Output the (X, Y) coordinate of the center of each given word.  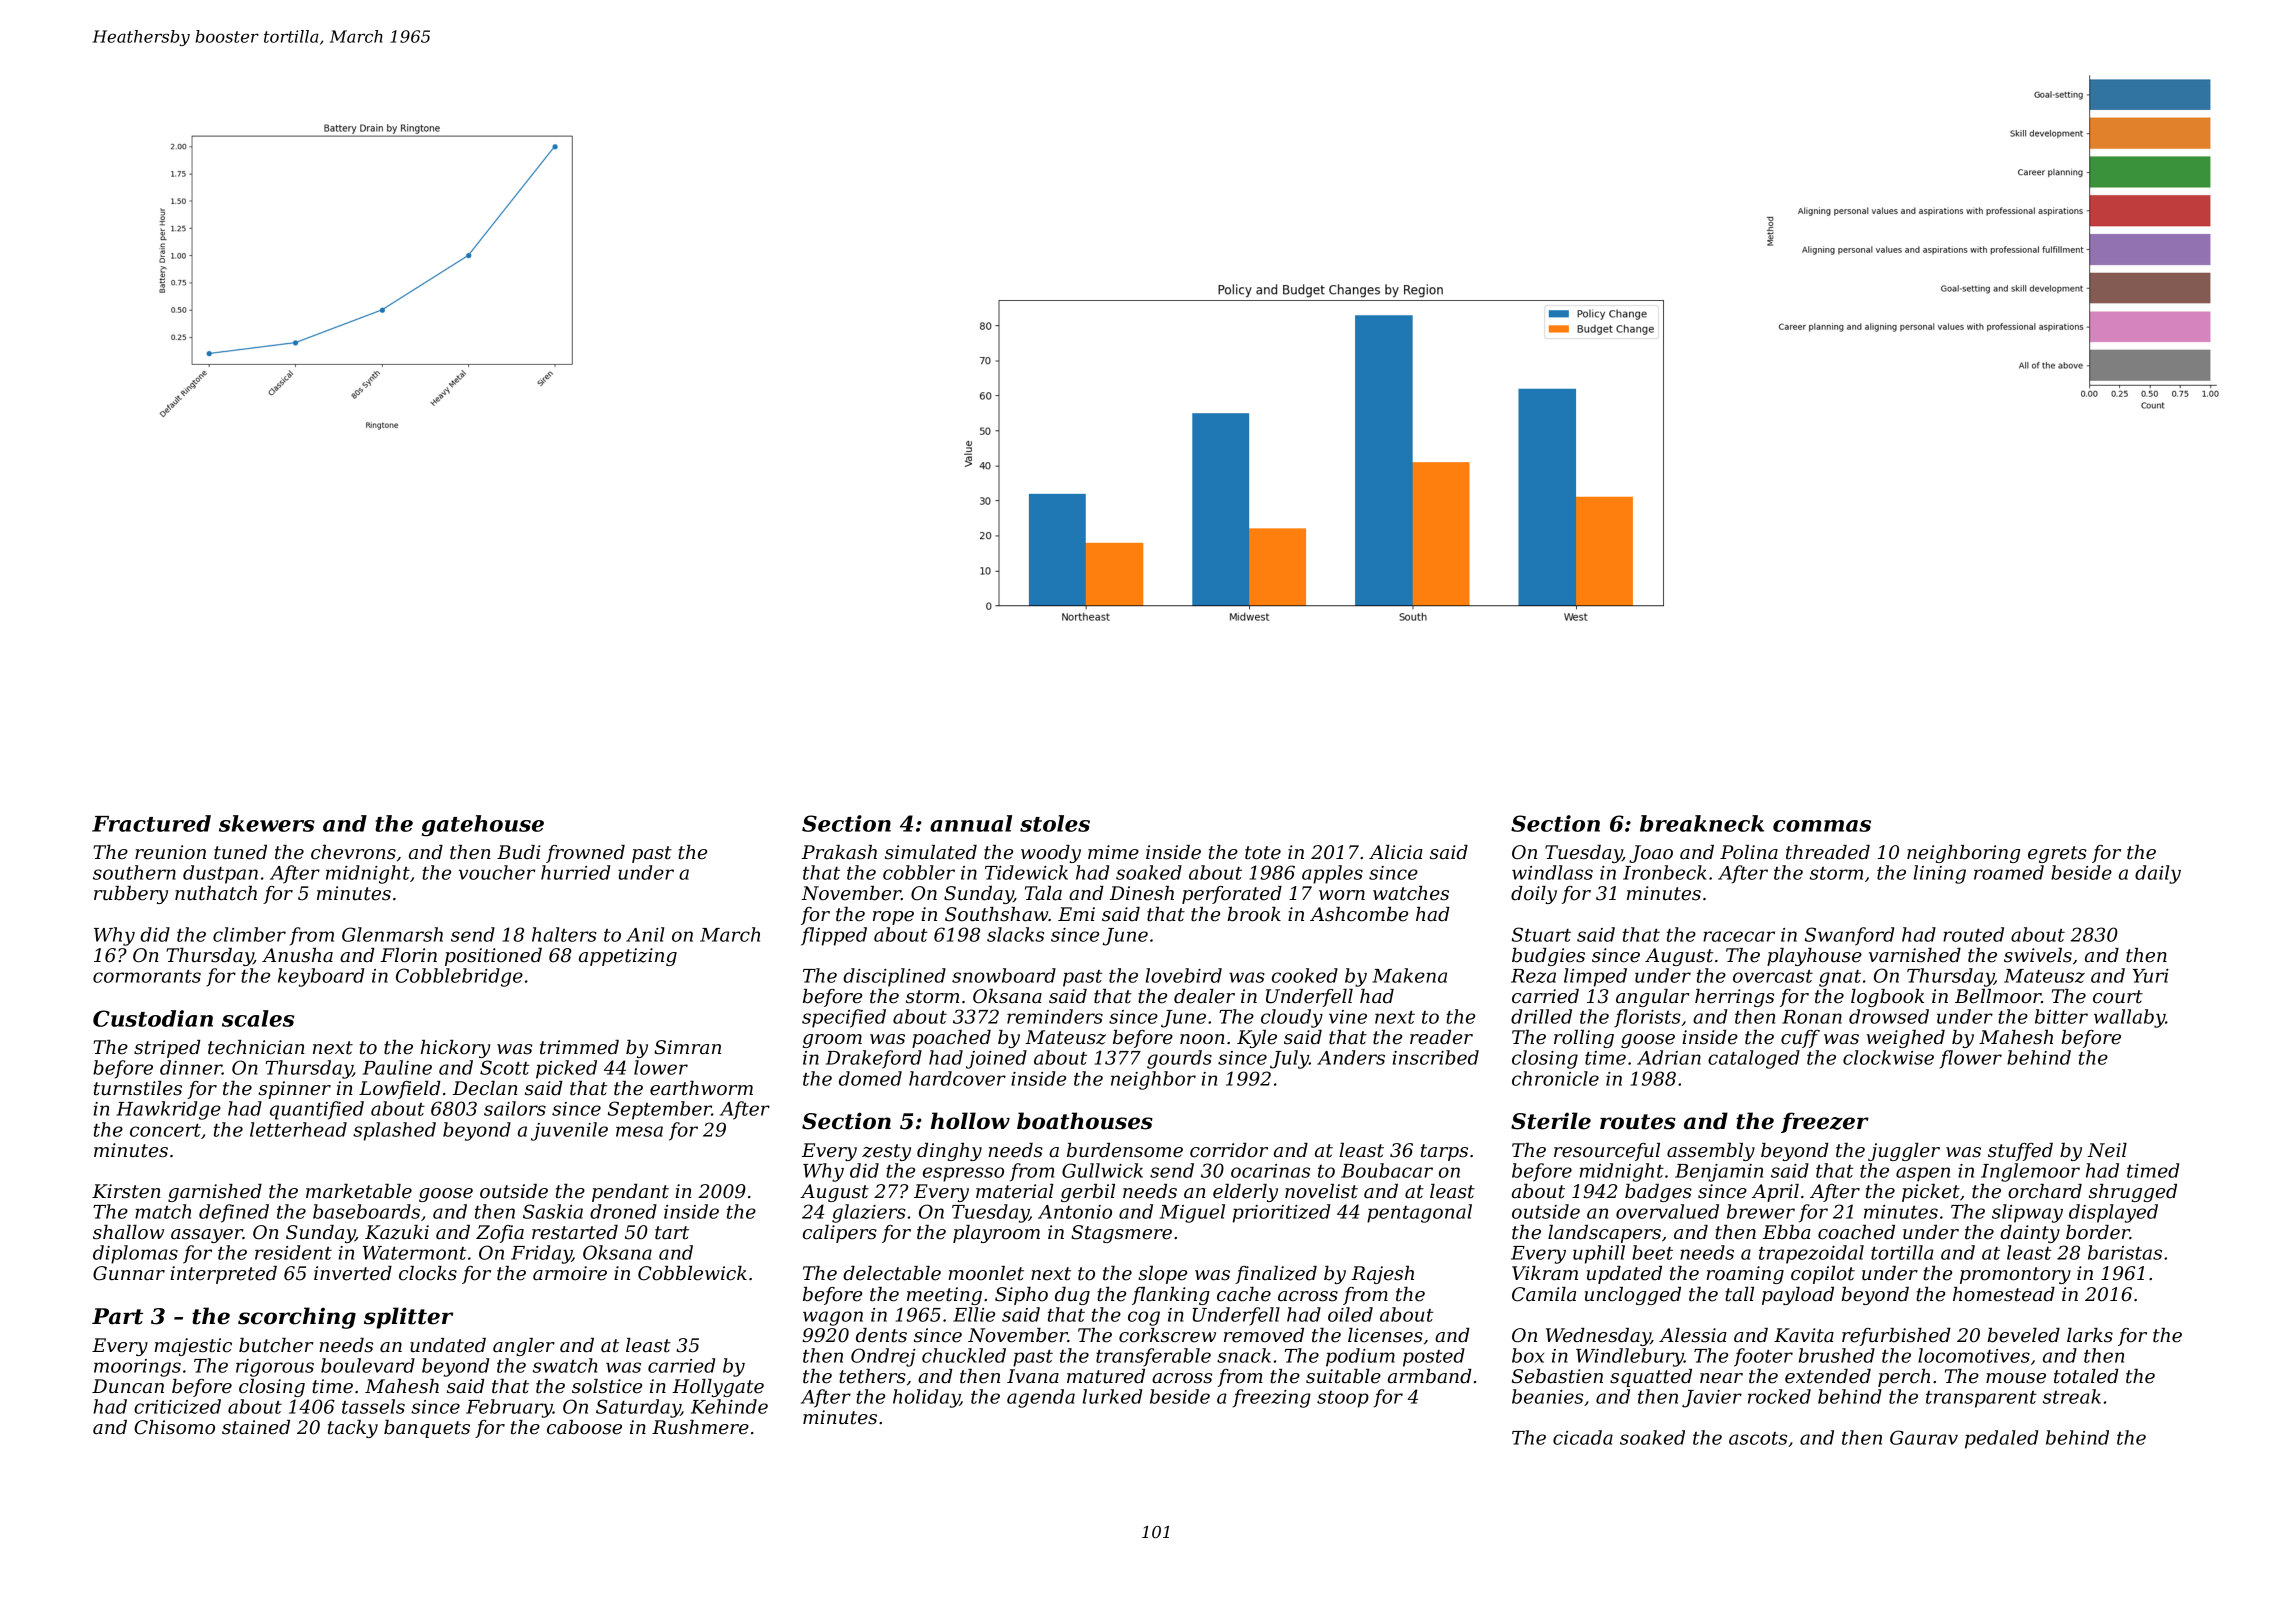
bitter (2061, 1016)
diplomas (135, 1254)
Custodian (153, 1018)
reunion (170, 852)
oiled (1350, 1314)
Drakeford (874, 1059)
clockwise (1888, 1057)
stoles (1055, 823)
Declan (485, 1088)
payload (1798, 1296)
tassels (373, 1406)
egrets (2057, 854)
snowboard (1004, 975)
